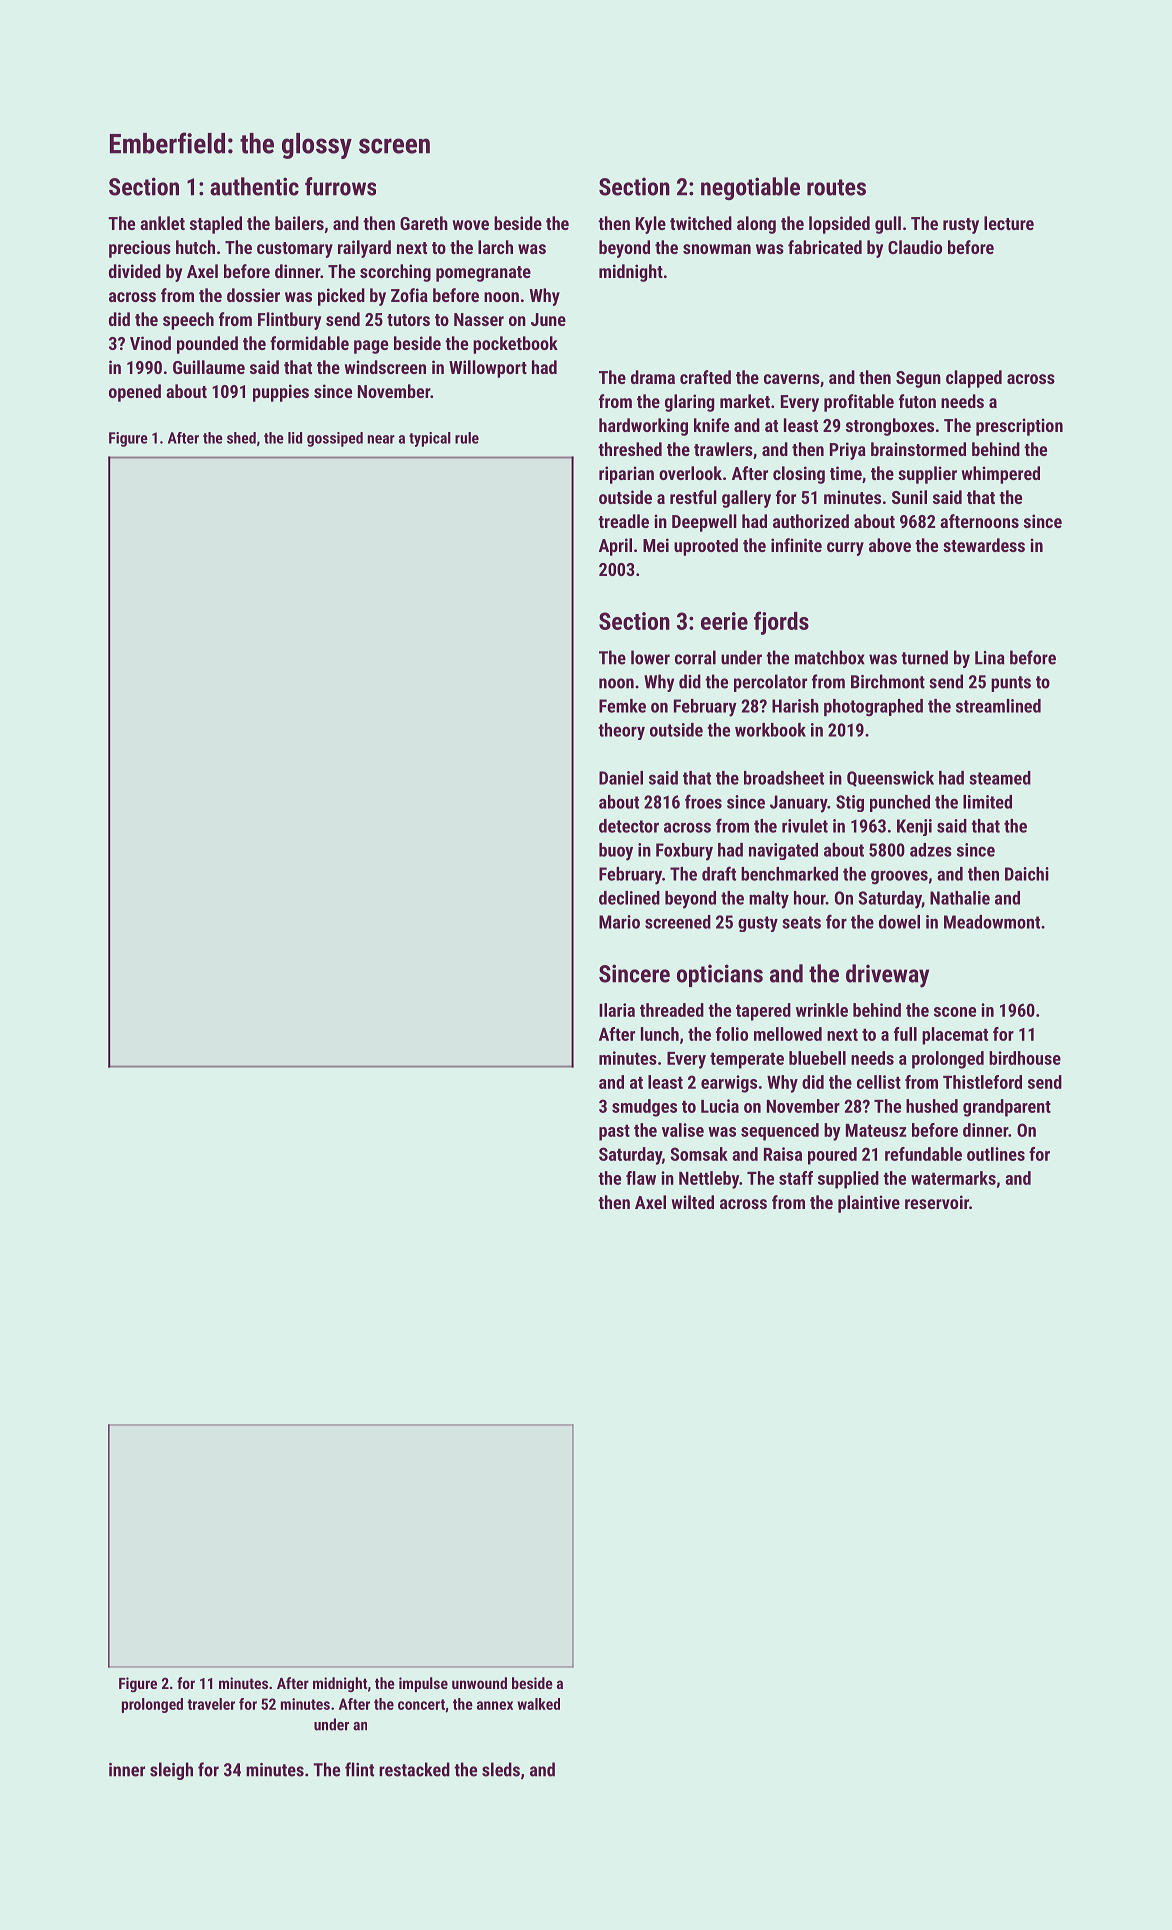 The width and height of the page is (1172, 1930). I want to click on Daichi, so click(1027, 874).
